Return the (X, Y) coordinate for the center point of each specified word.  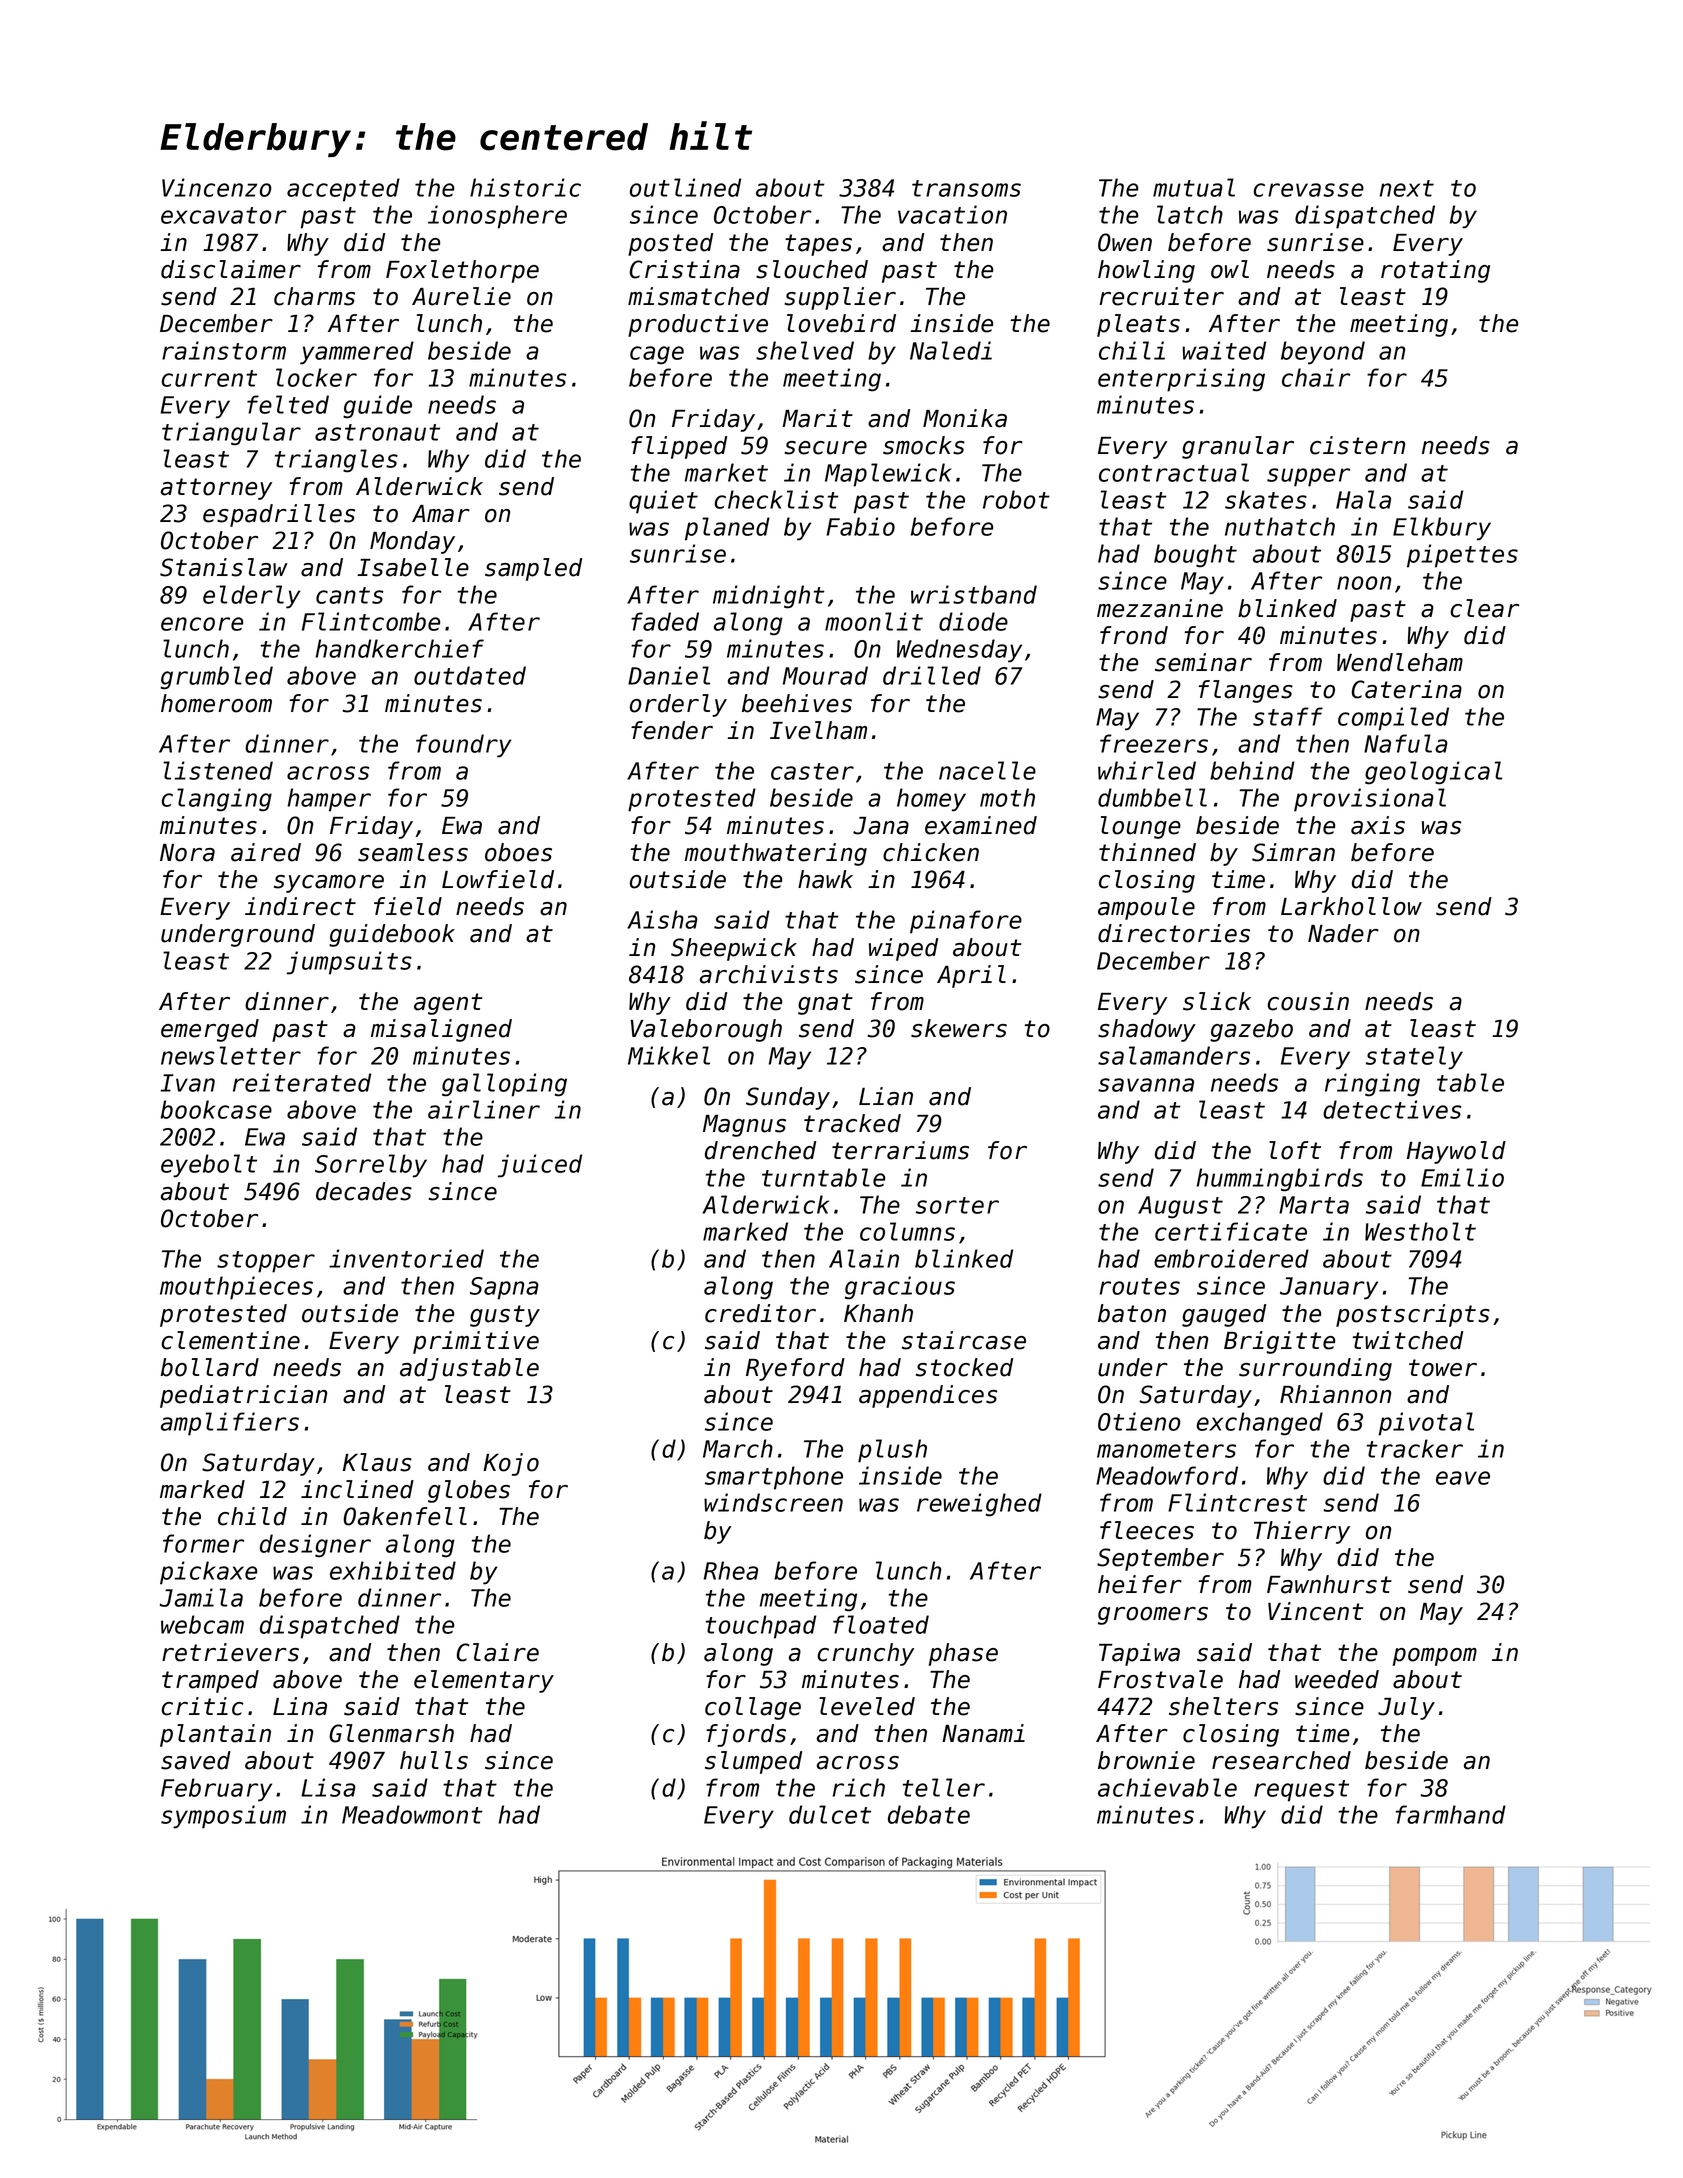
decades (364, 1191)
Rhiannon (1335, 1394)
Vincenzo (216, 187)
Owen (1125, 242)
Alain (864, 1258)
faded (665, 621)
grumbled (217, 678)
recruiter (1161, 296)
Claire (498, 1652)
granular (1238, 447)
